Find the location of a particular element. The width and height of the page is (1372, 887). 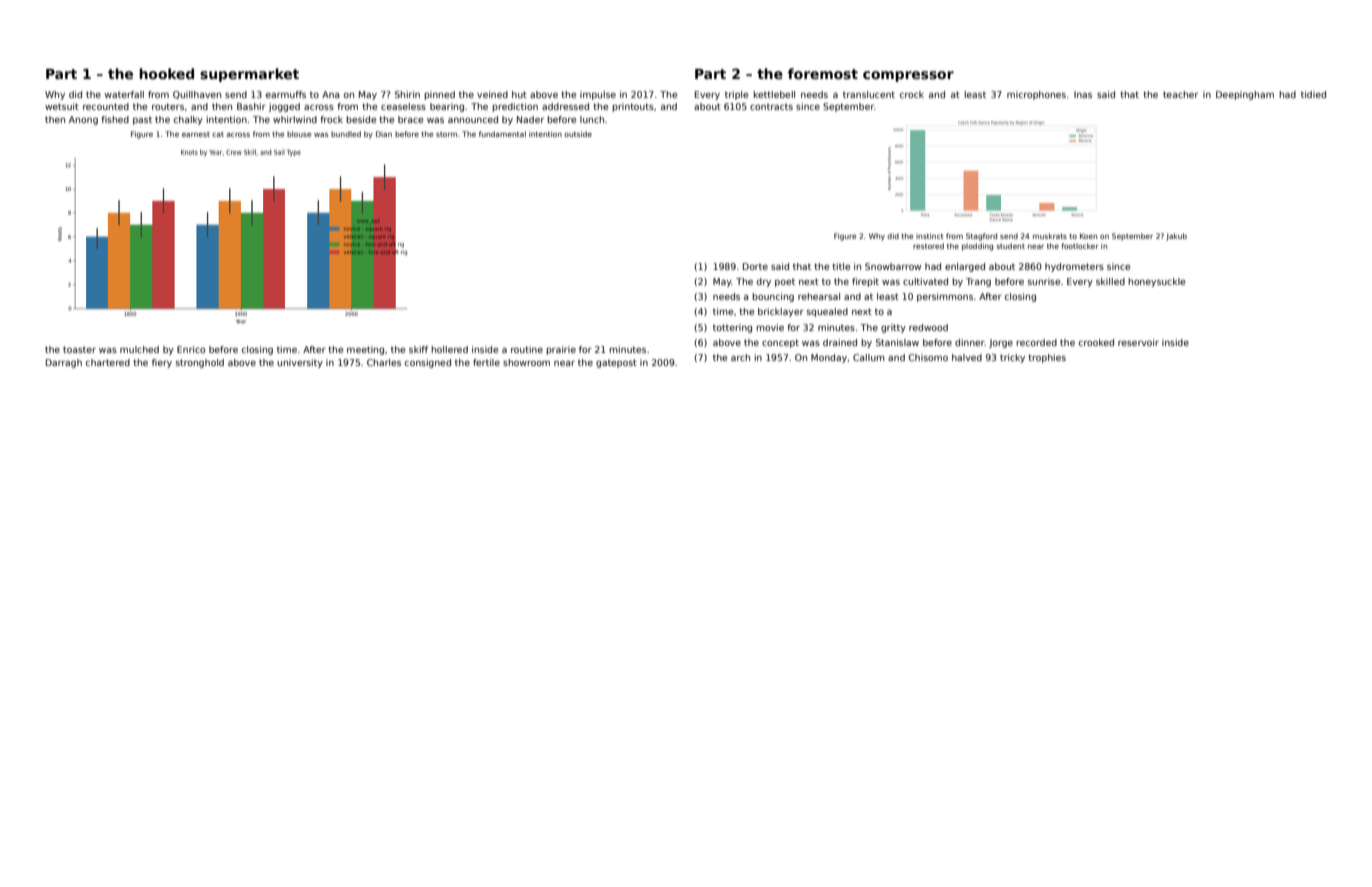

tricky is located at coordinates (1012, 358).
